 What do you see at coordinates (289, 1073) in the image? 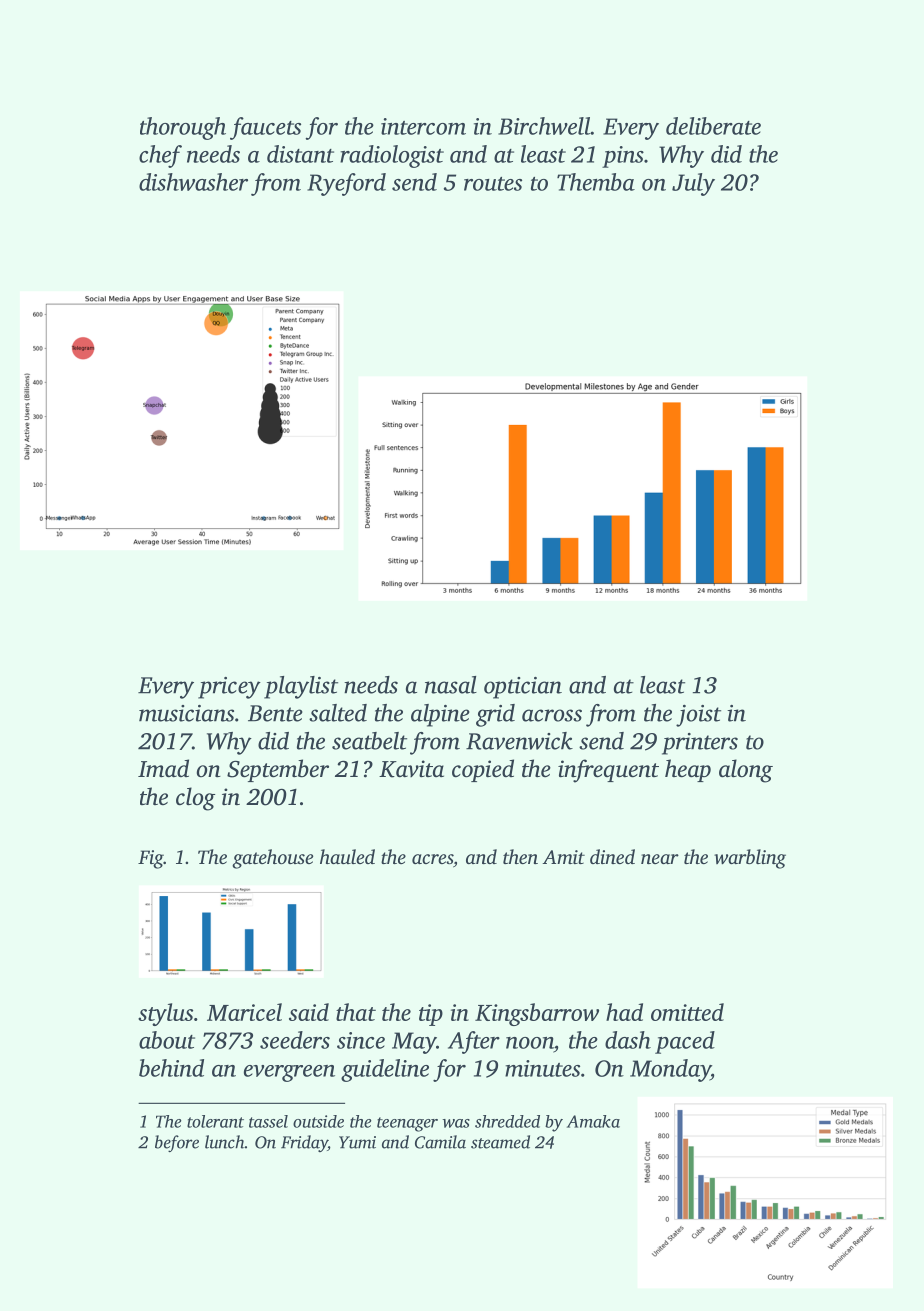
I see `evergreen` at bounding box center [289, 1073].
